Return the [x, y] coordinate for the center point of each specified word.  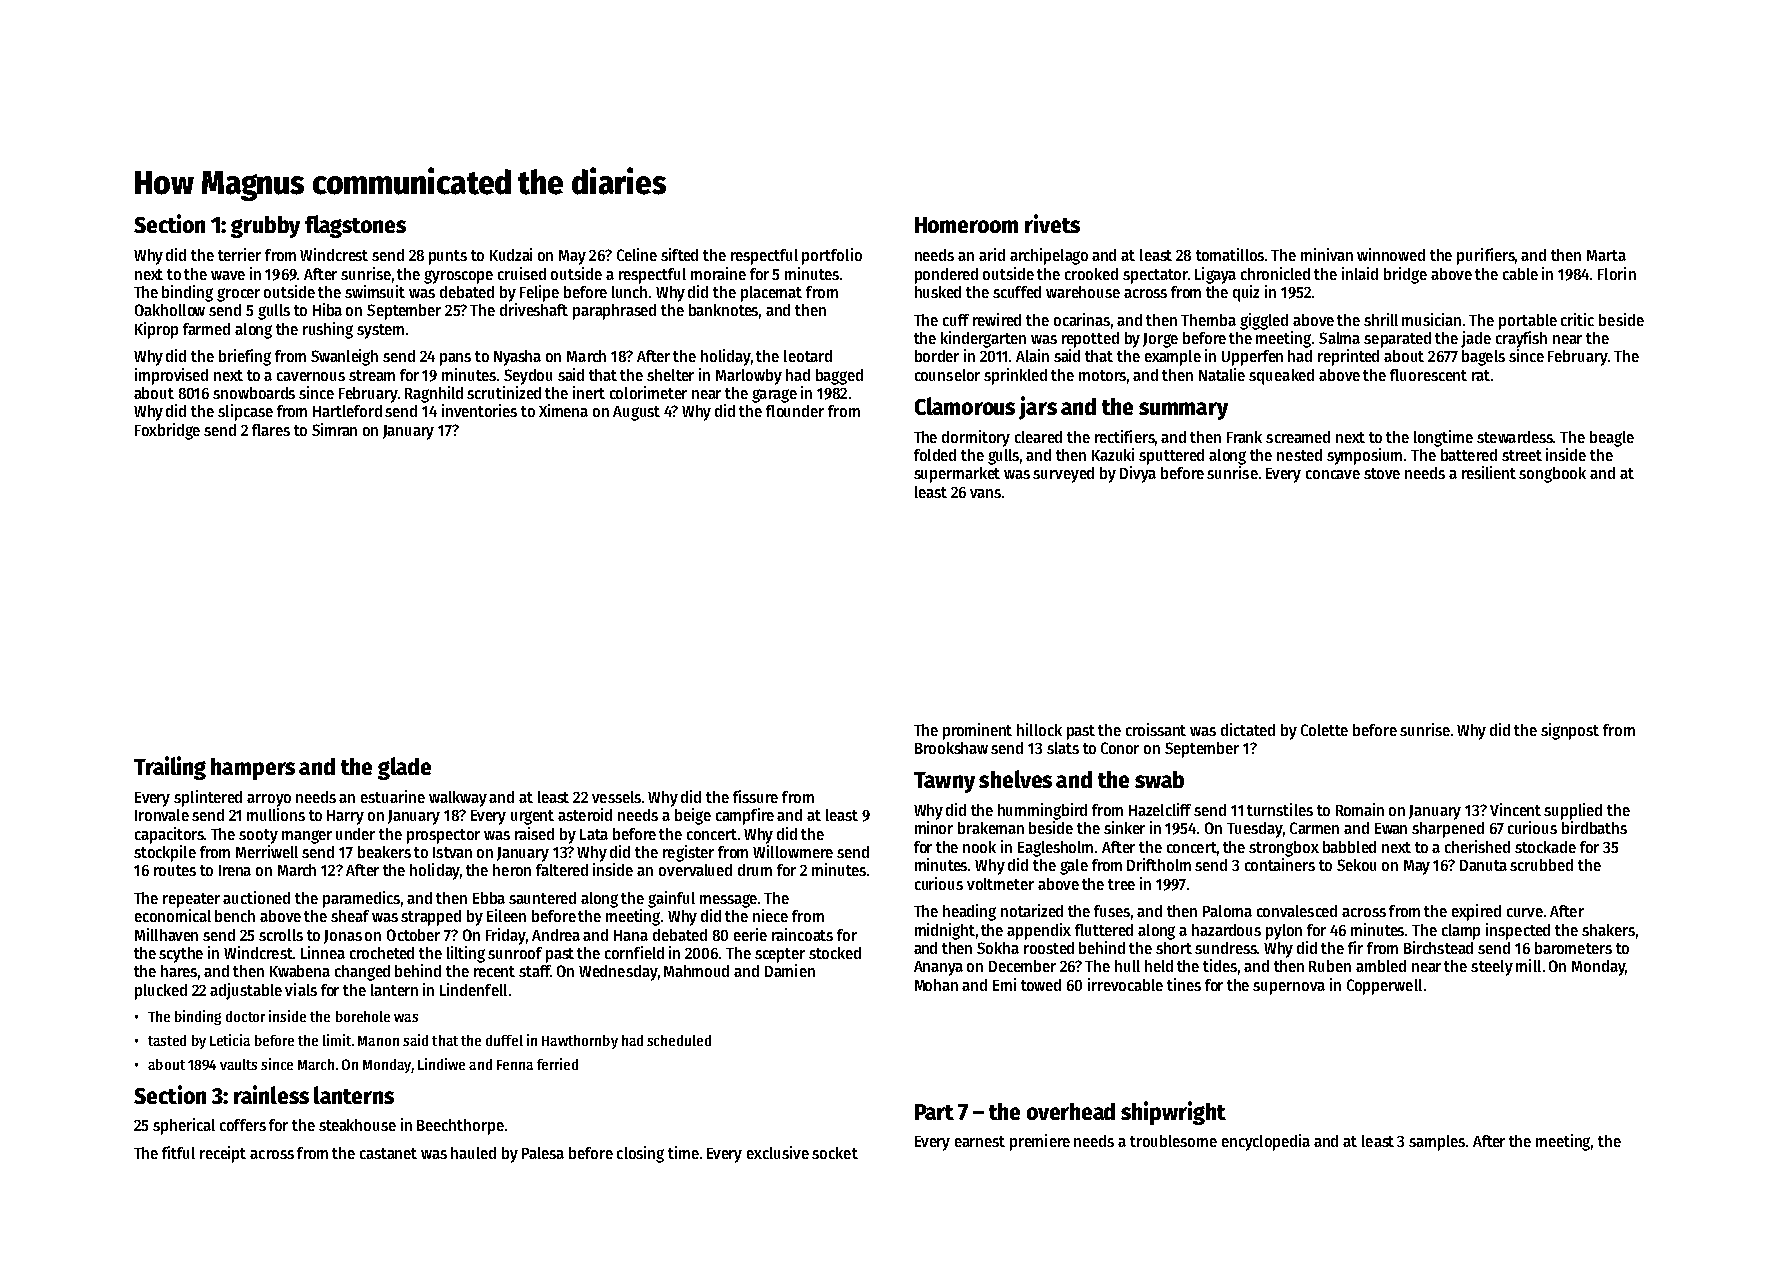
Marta [1606, 255]
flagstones [355, 226]
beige [693, 816]
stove [1382, 473]
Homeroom [966, 225]
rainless [271, 1094]
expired [1476, 912]
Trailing [170, 768]
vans [985, 493]
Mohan [936, 985]
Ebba [489, 898]
